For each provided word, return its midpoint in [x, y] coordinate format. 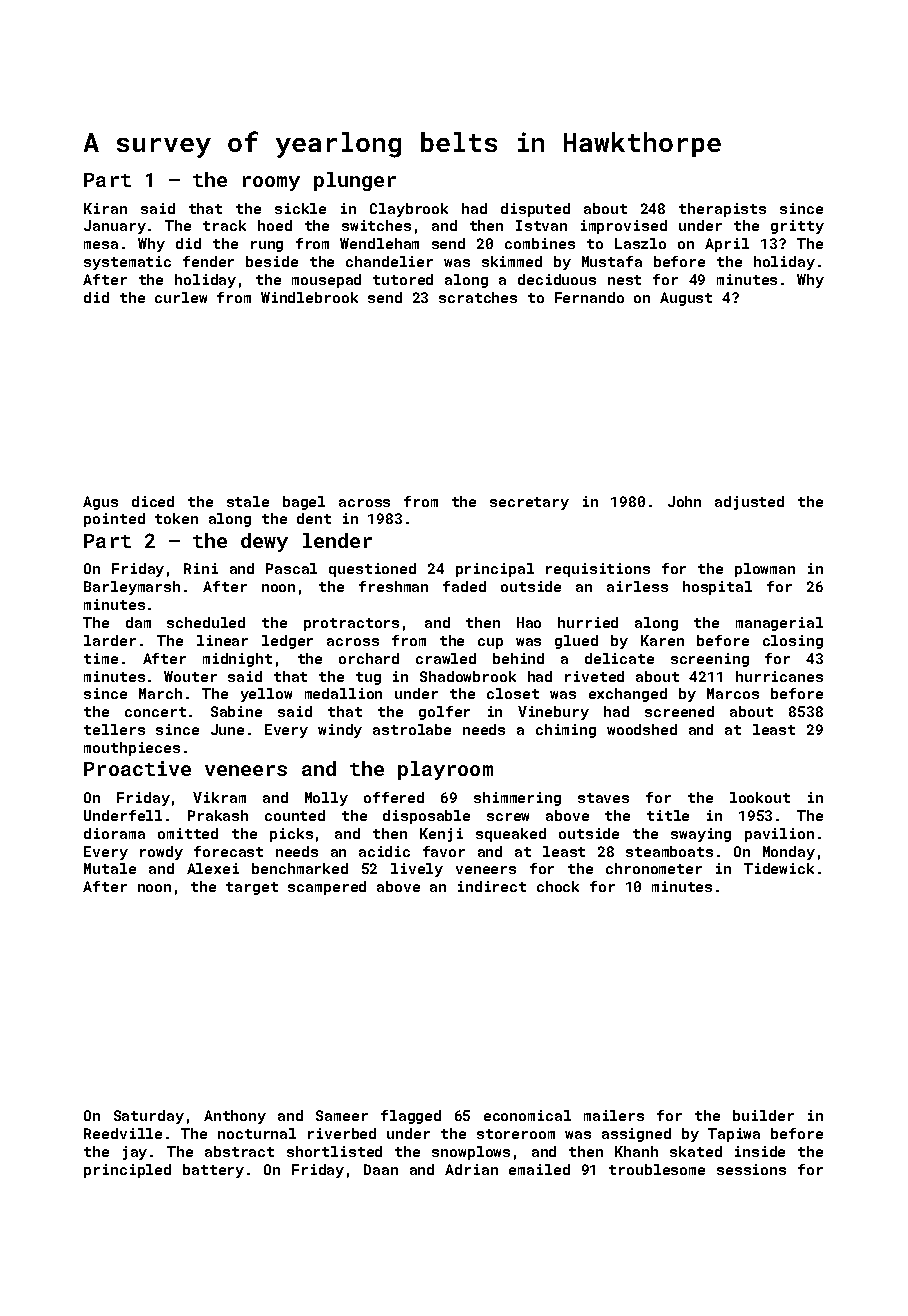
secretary [529, 503]
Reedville [123, 1133]
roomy [271, 183]
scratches [478, 297]
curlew [181, 297]
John [684, 501]
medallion [343, 693]
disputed [535, 210]
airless [637, 586]
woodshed [642, 729]
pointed [114, 520]
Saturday [149, 1117]
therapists [722, 210]
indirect [492, 886]
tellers [114, 729]
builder [763, 1115]
